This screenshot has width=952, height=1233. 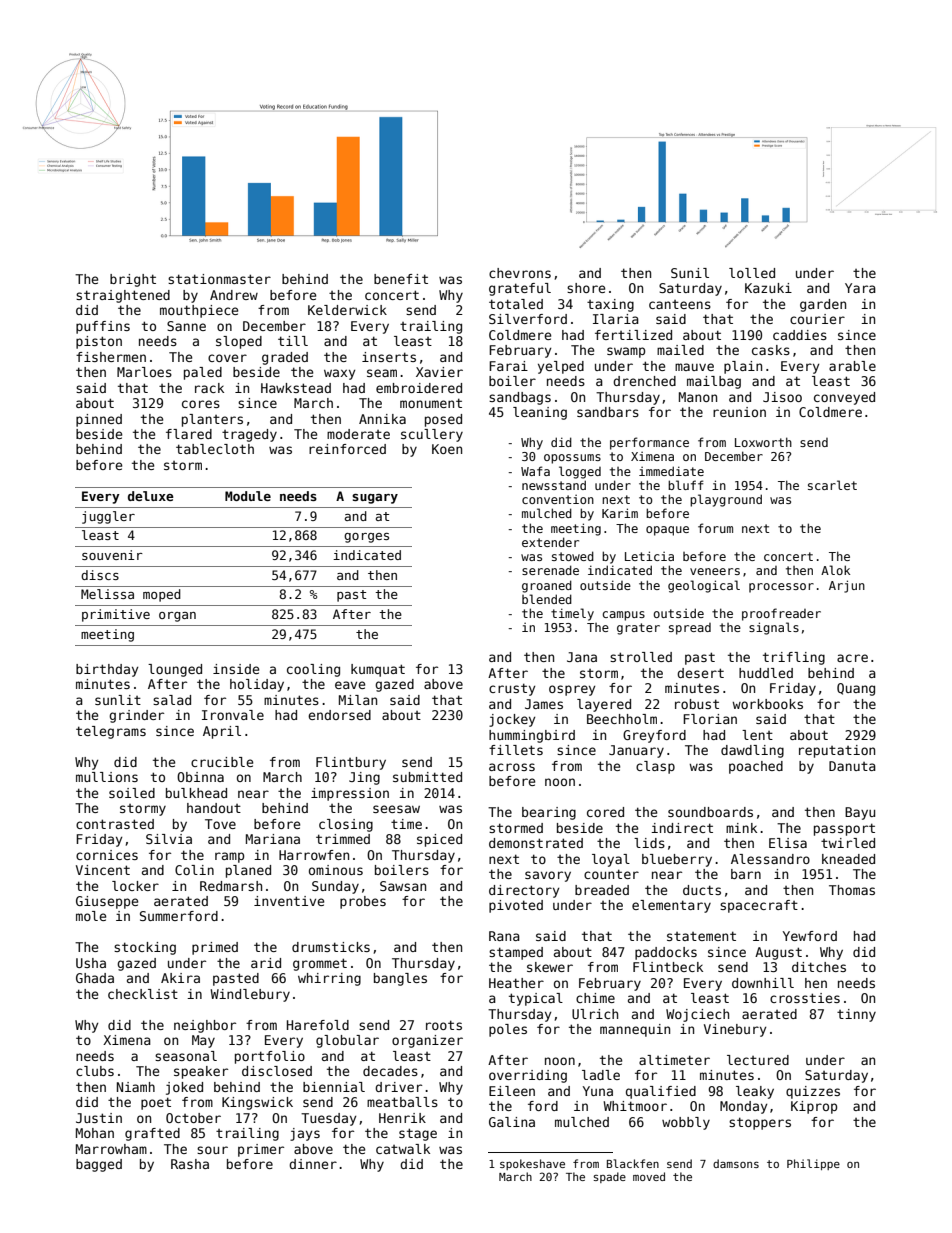 What do you see at coordinates (837, 751) in the screenshot?
I see `reputation` at bounding box center [837, 751].
